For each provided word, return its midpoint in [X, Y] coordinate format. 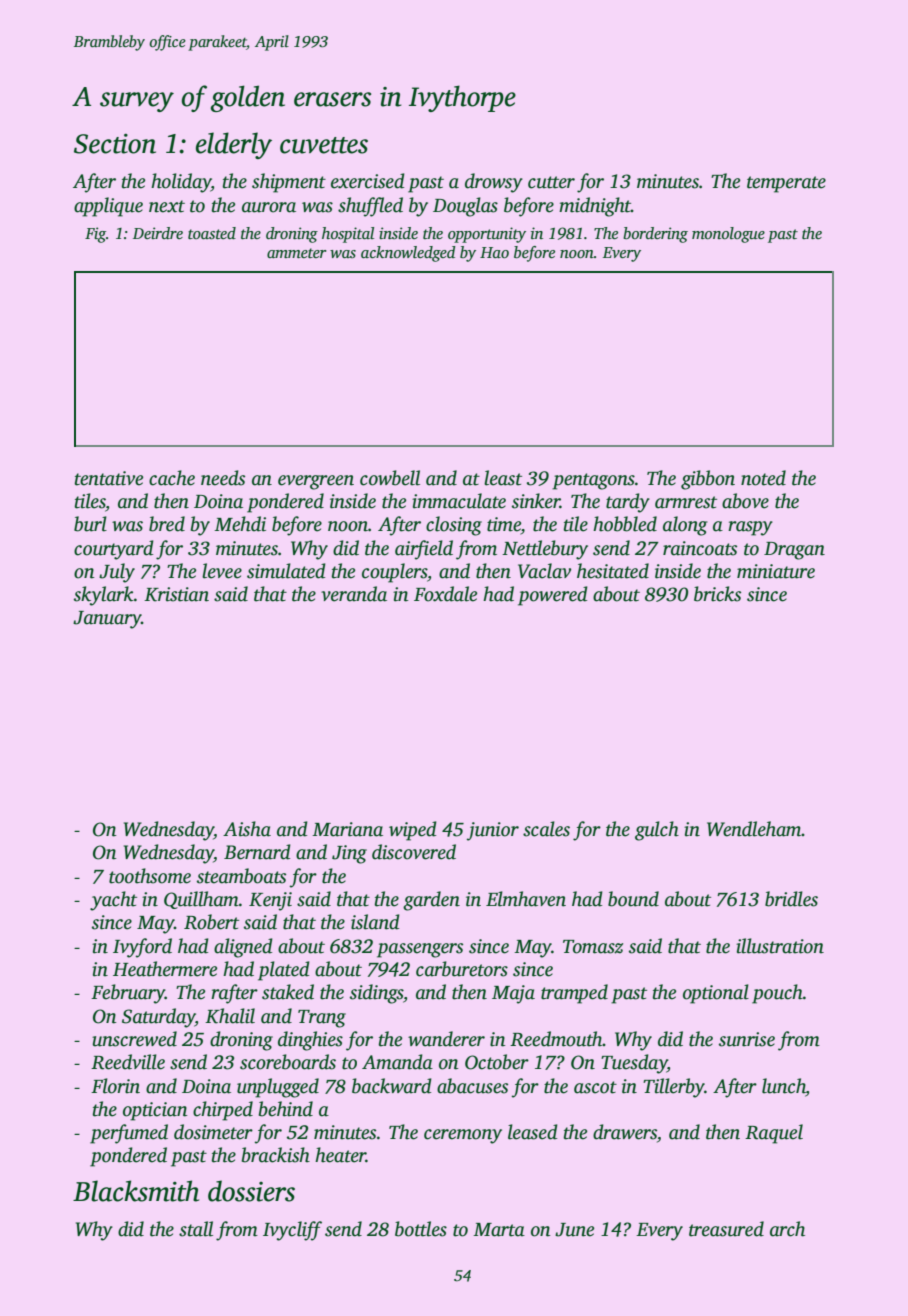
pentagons [593, 481]
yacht [113, 901]
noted [763, 478]
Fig [95, 235]
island [375, 922]
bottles [421, 1229]
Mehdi [240, 524]
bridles [791, 899]
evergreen [316, 482]
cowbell [390, 478]
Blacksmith [136, 1191]
